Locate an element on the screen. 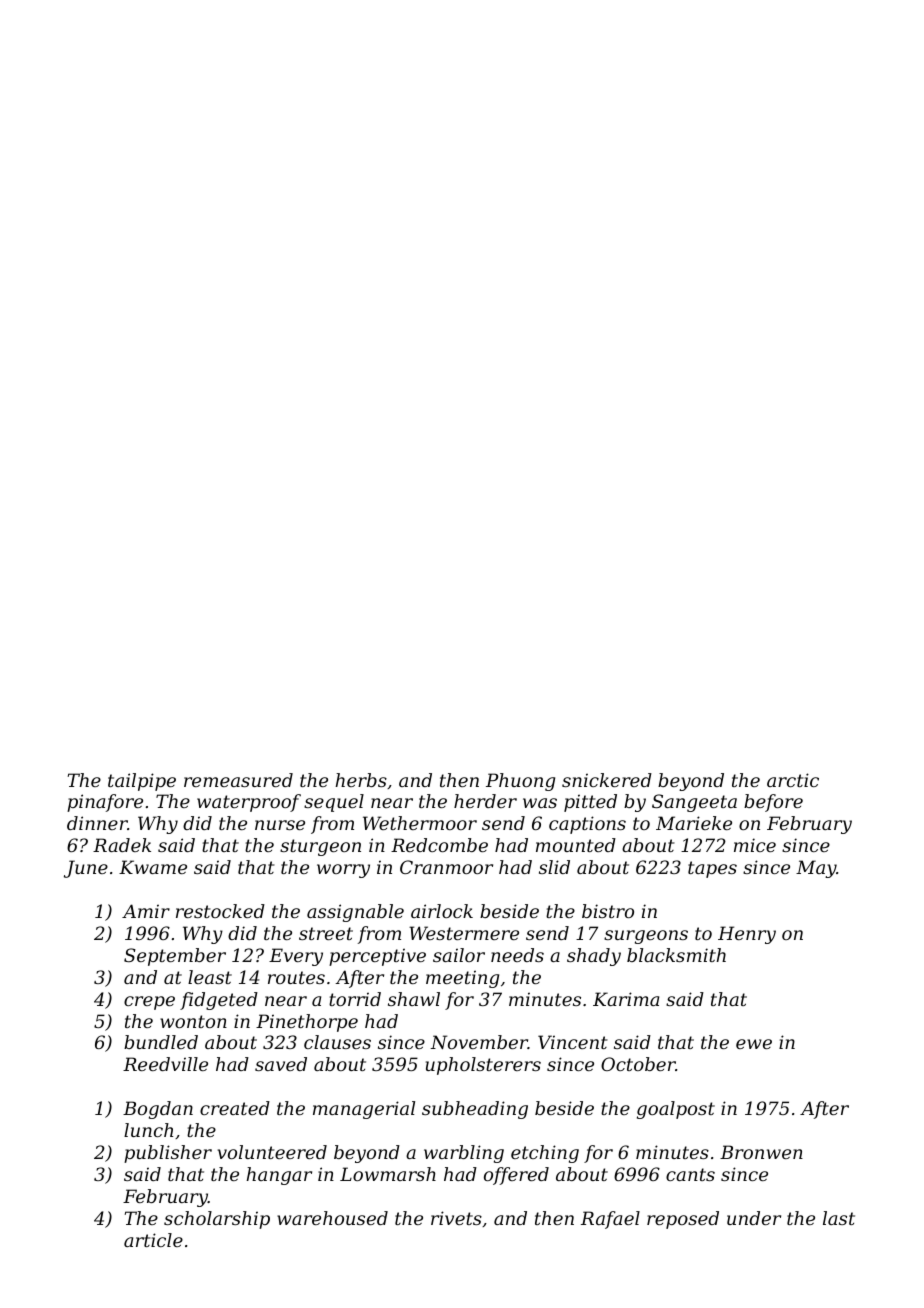 The width and height of the screenshot is (924, 1308). mice is located at coordinates (755, 845).
